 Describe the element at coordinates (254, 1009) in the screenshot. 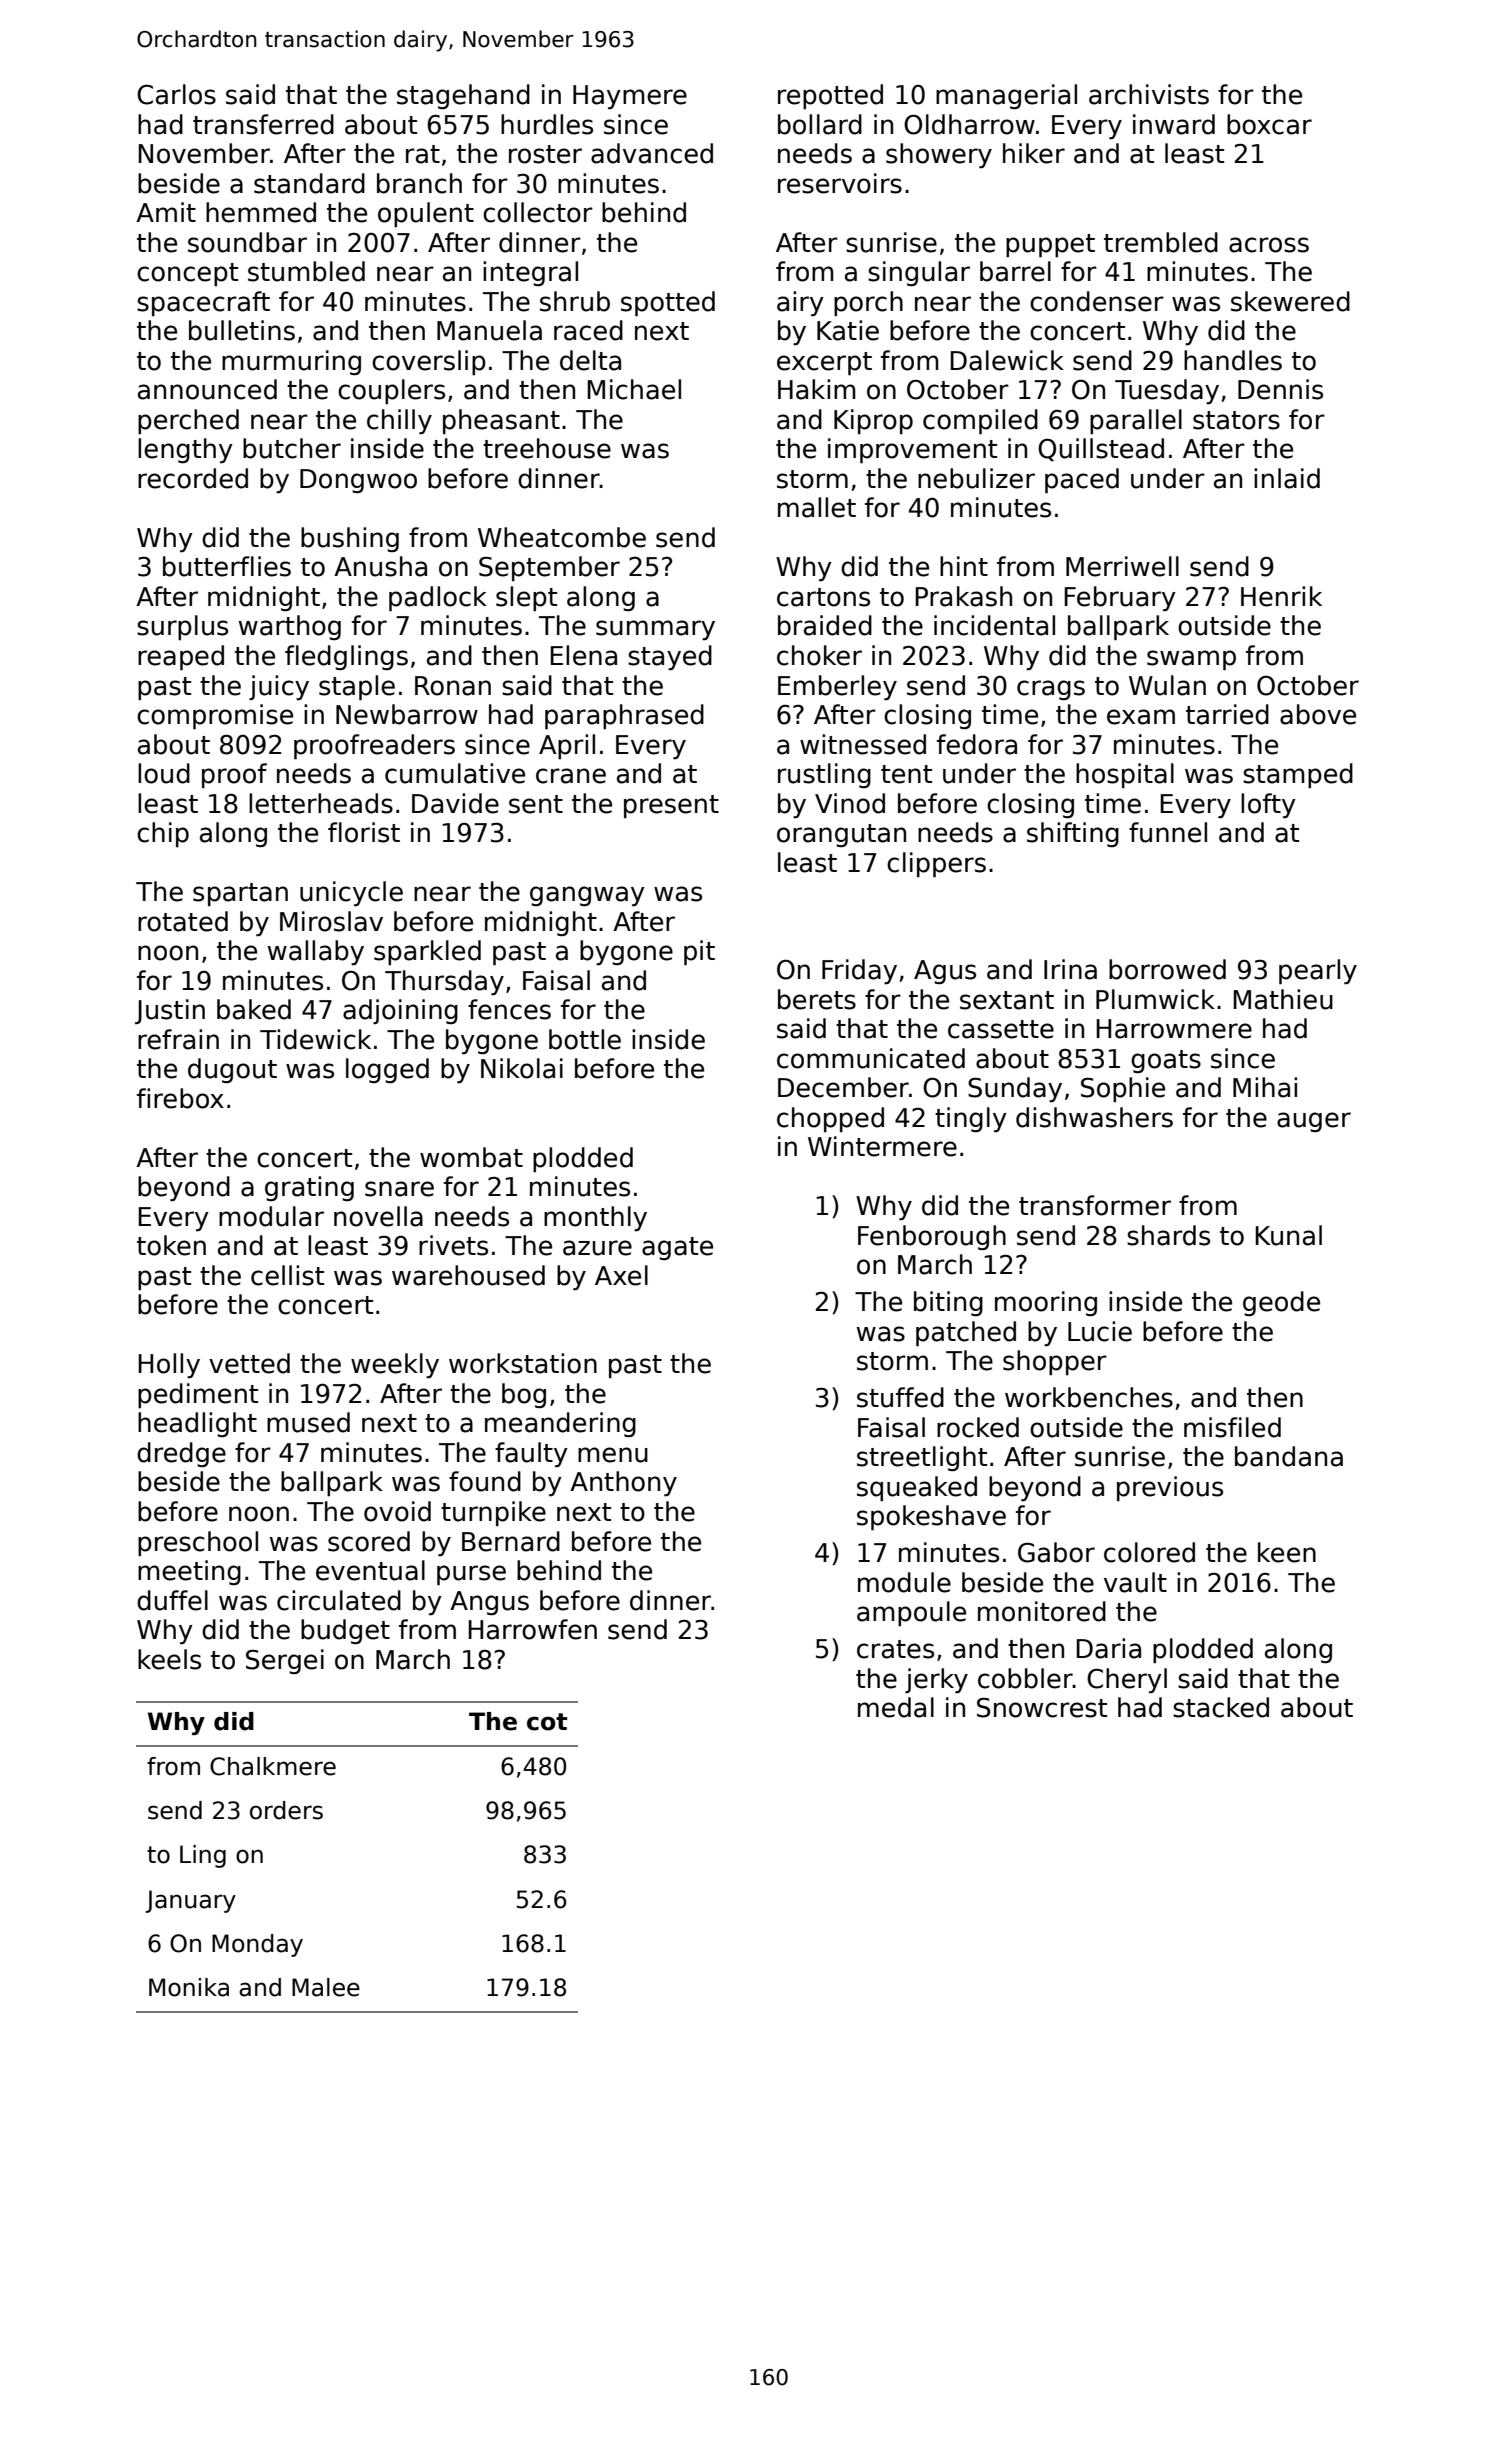

I see `baked` at that location.
